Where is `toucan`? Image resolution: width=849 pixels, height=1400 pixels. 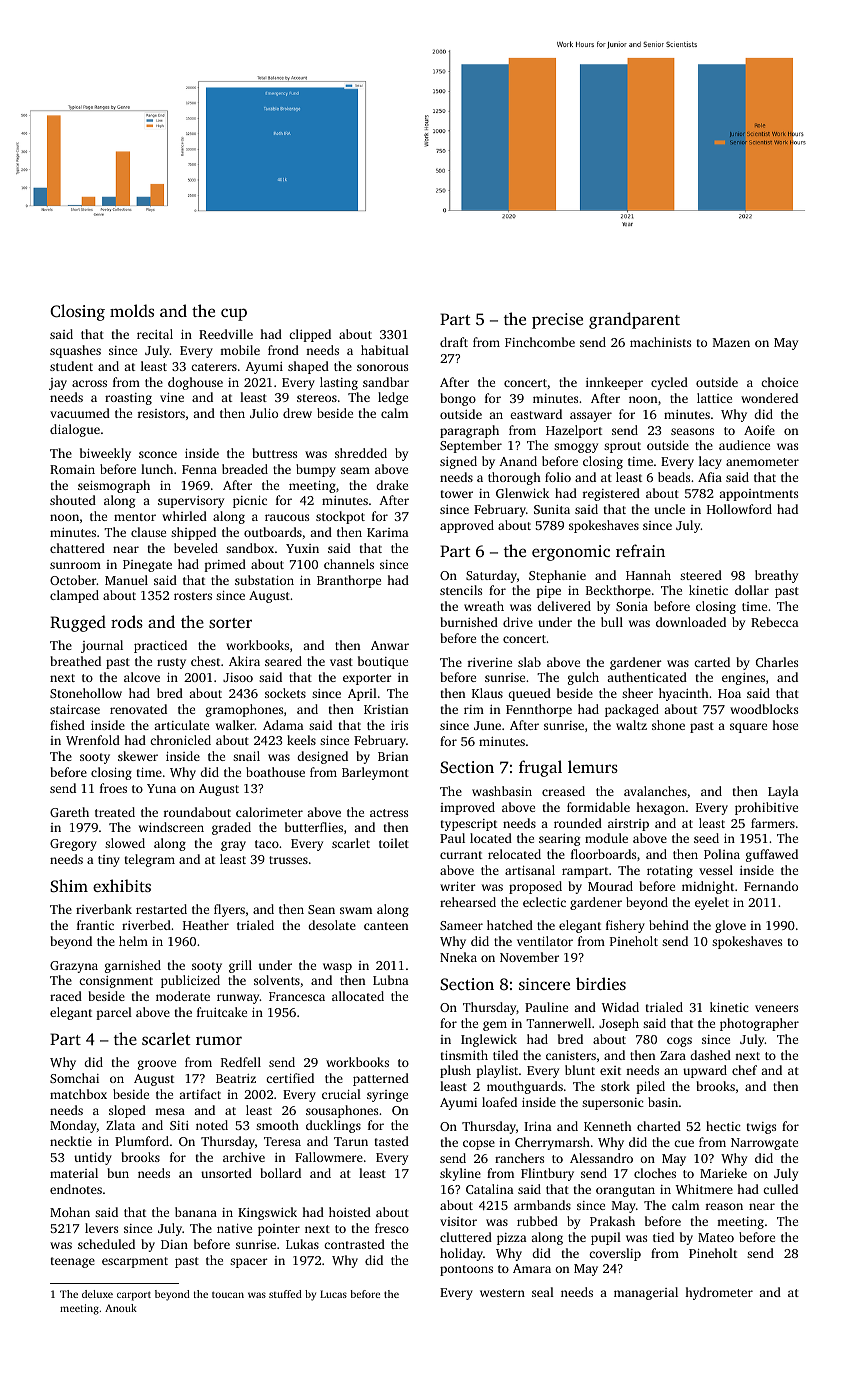
toucan is located at coordinates (228, 1294).
